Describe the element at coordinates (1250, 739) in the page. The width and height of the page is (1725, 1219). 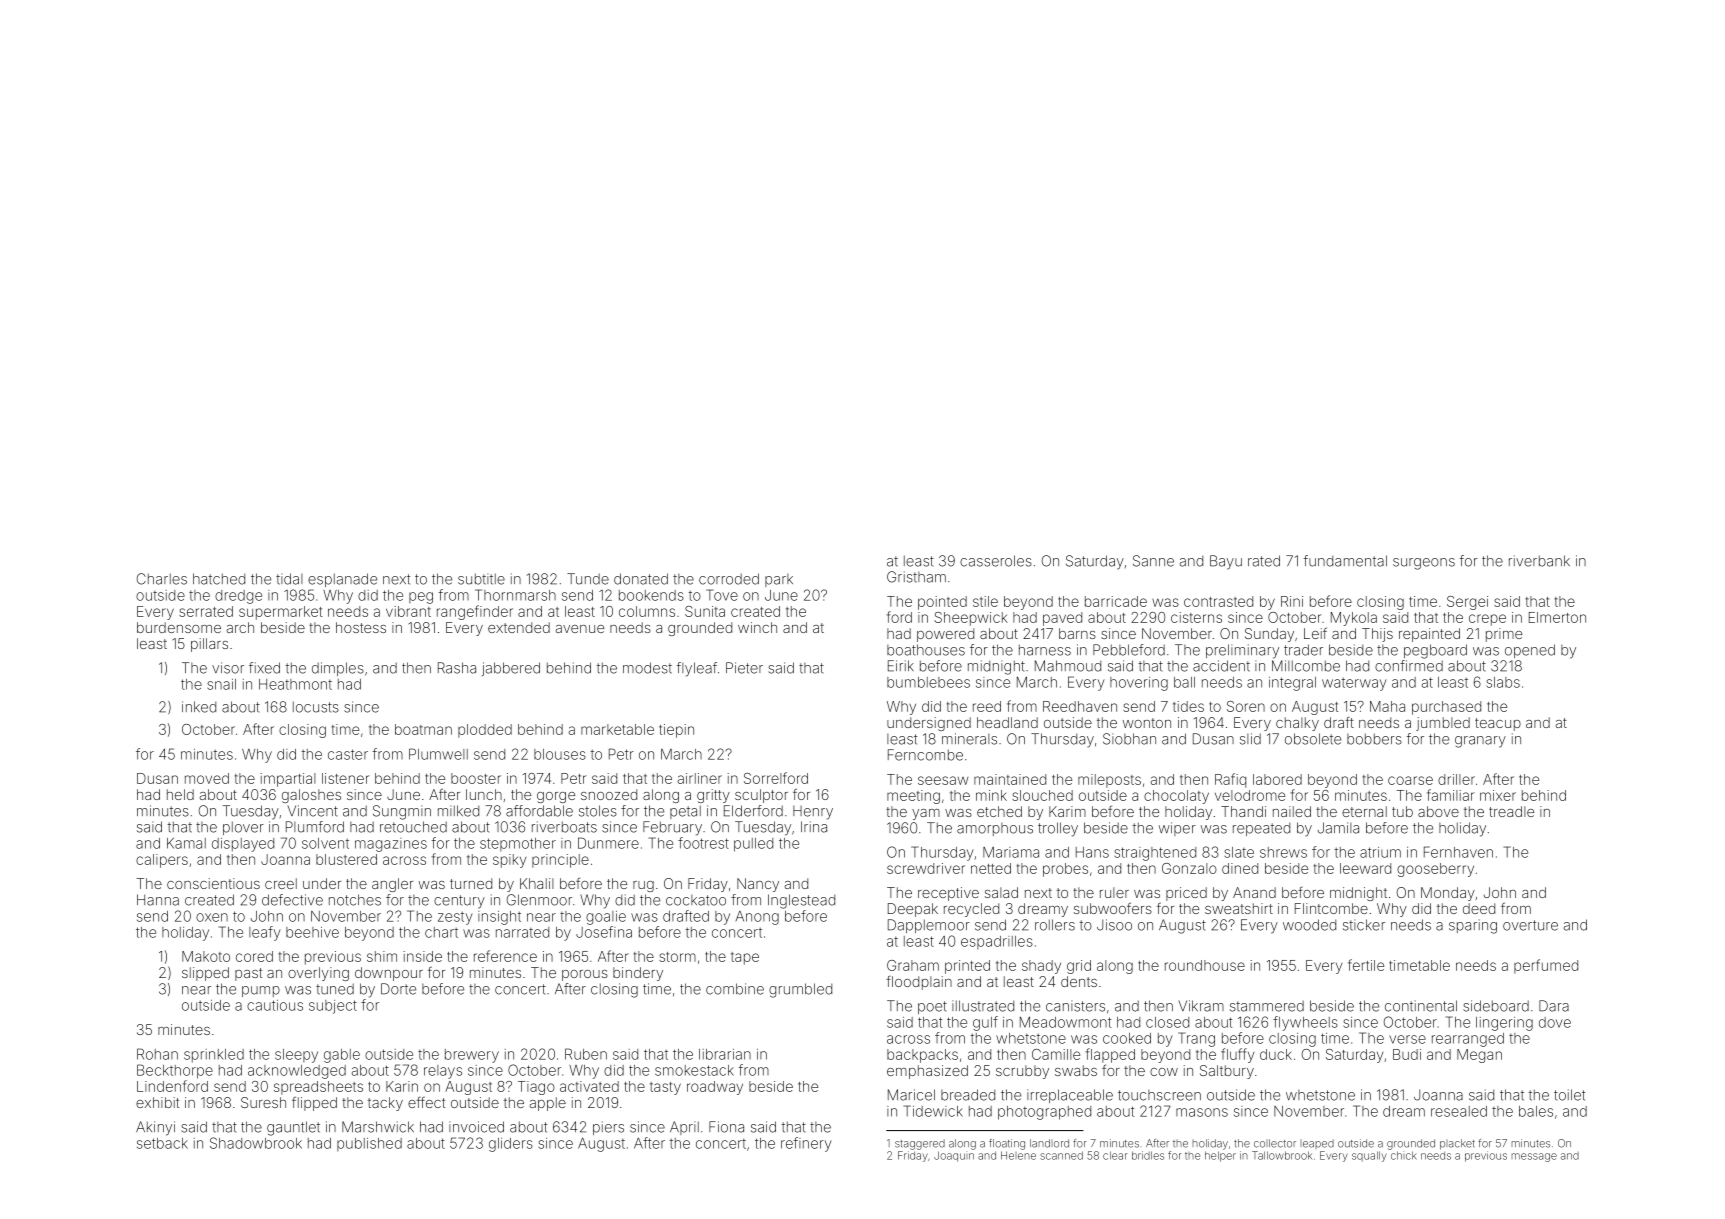
I see `slid` at that location.
